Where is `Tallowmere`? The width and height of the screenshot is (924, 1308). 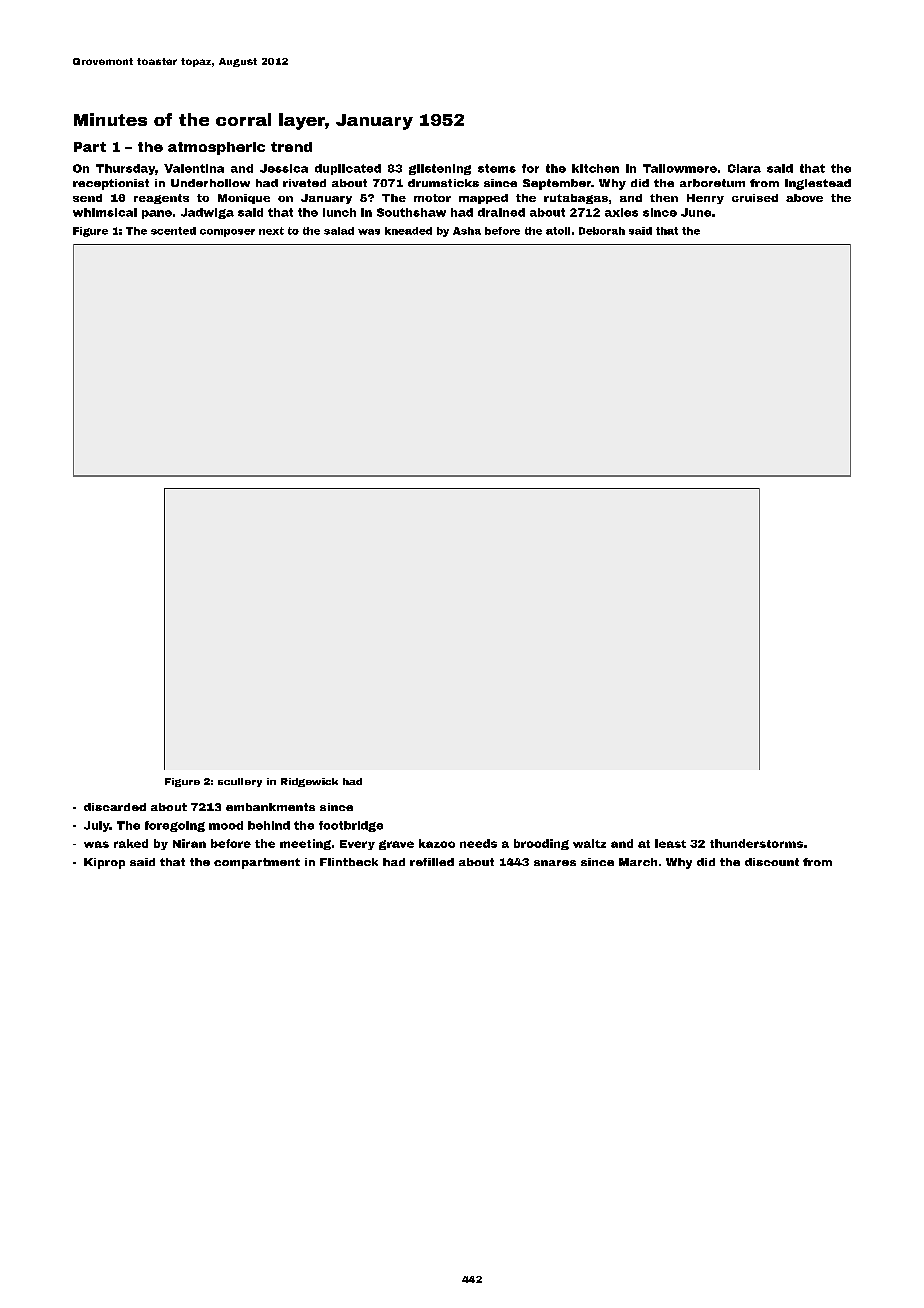
Tallowmere is located at coordinates (680, 168).
